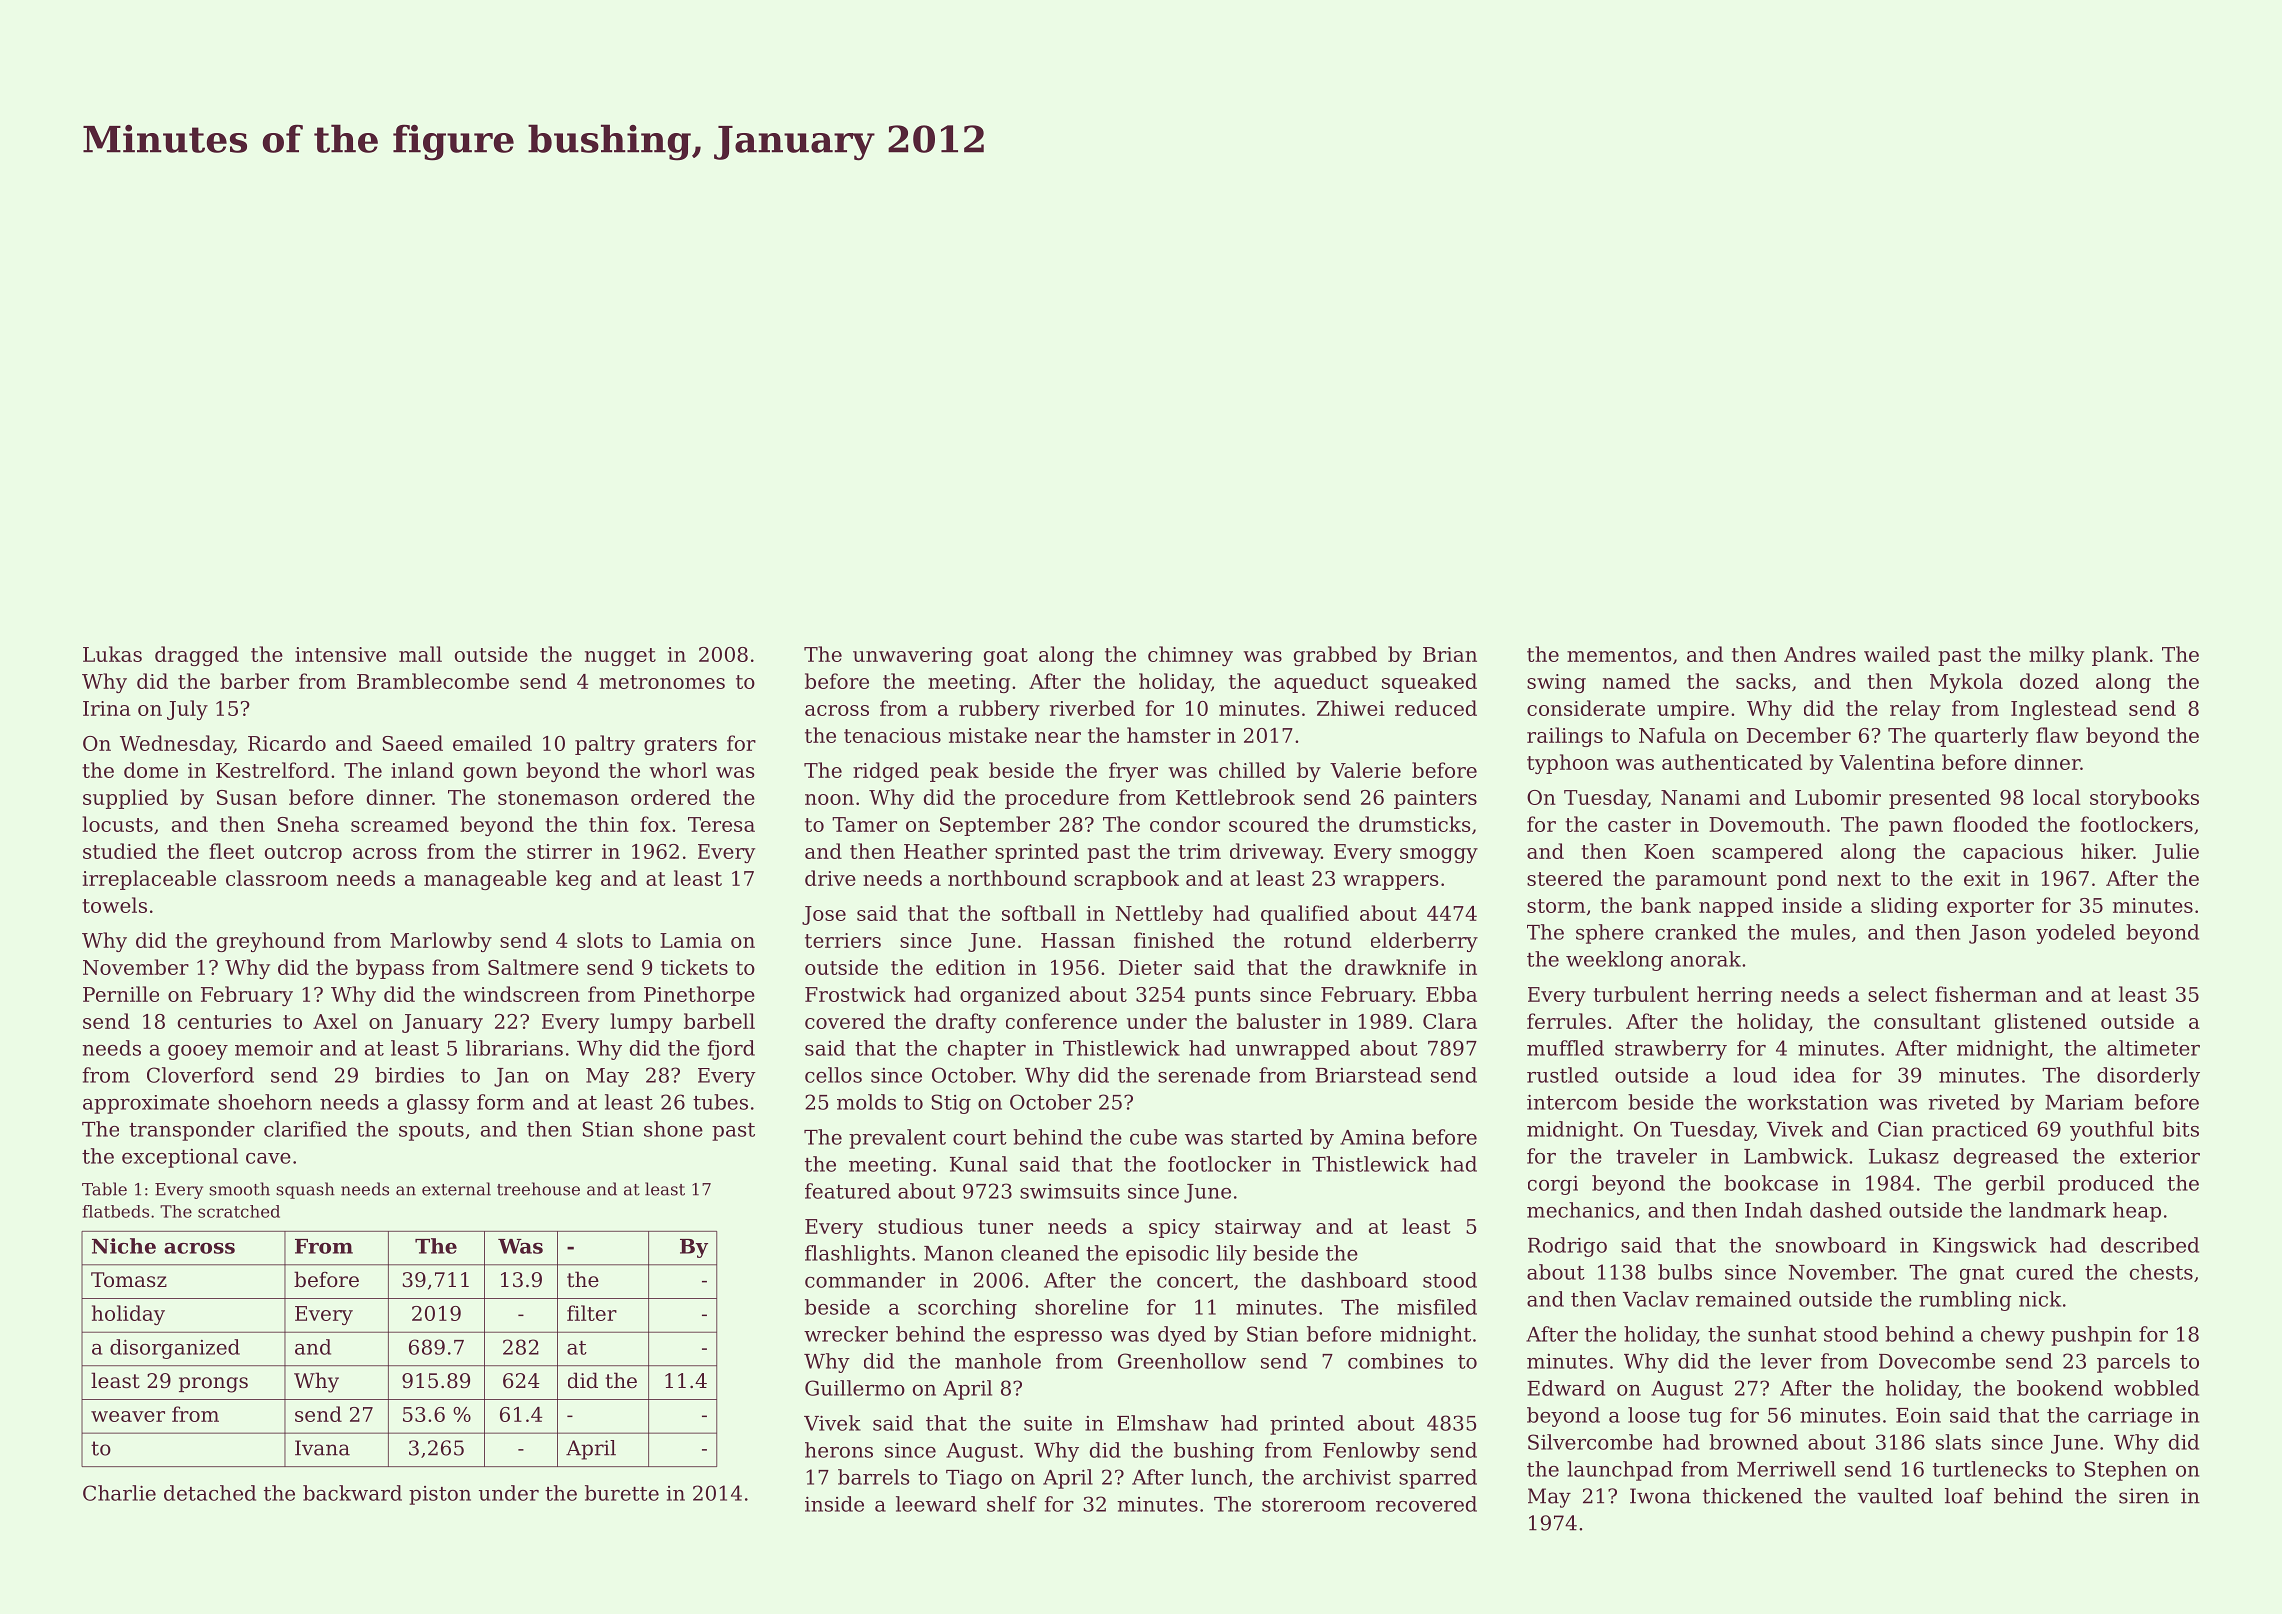  I want to click on intensive, so click(340, 654).
